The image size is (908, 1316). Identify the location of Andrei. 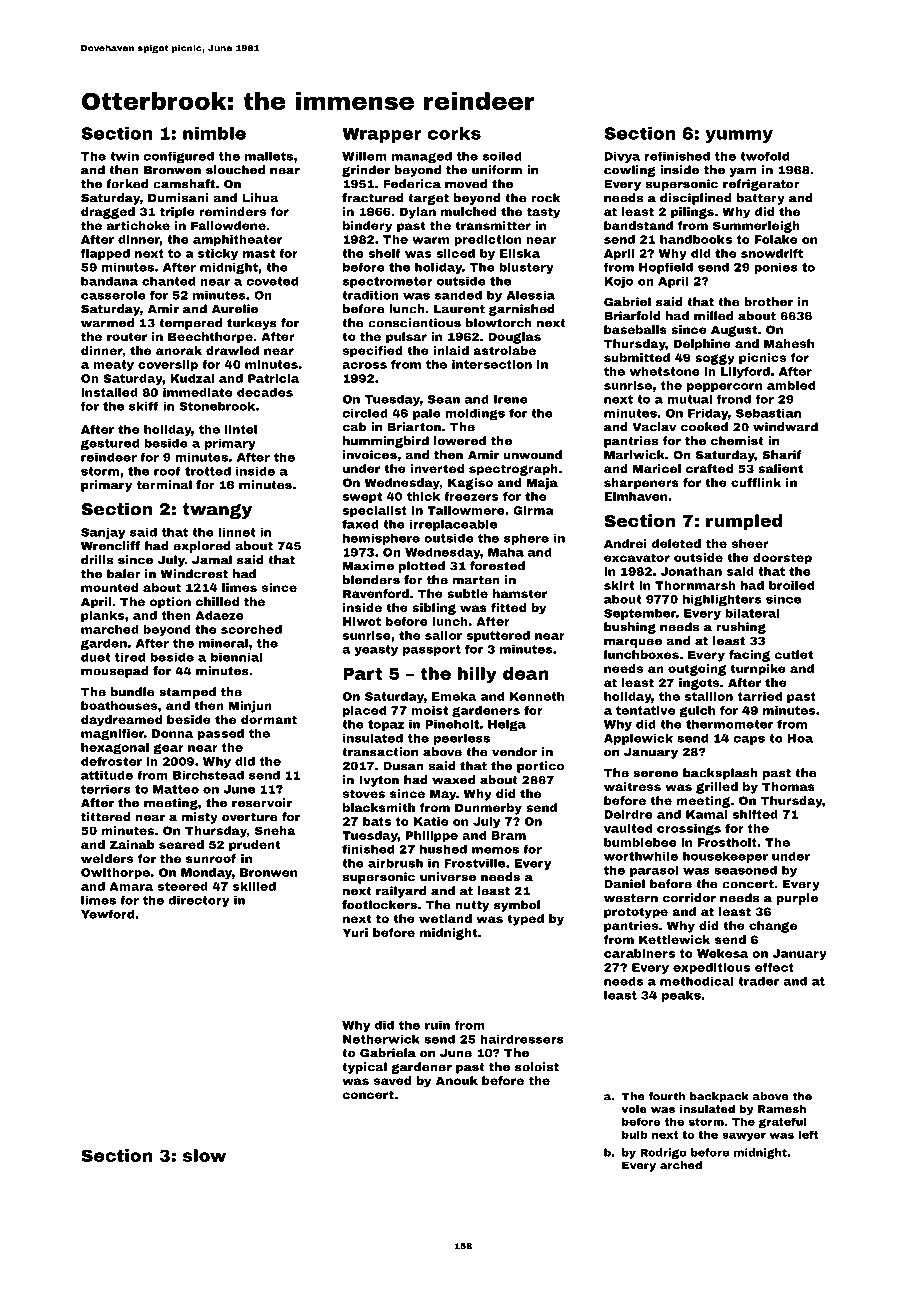
(625, 543).
